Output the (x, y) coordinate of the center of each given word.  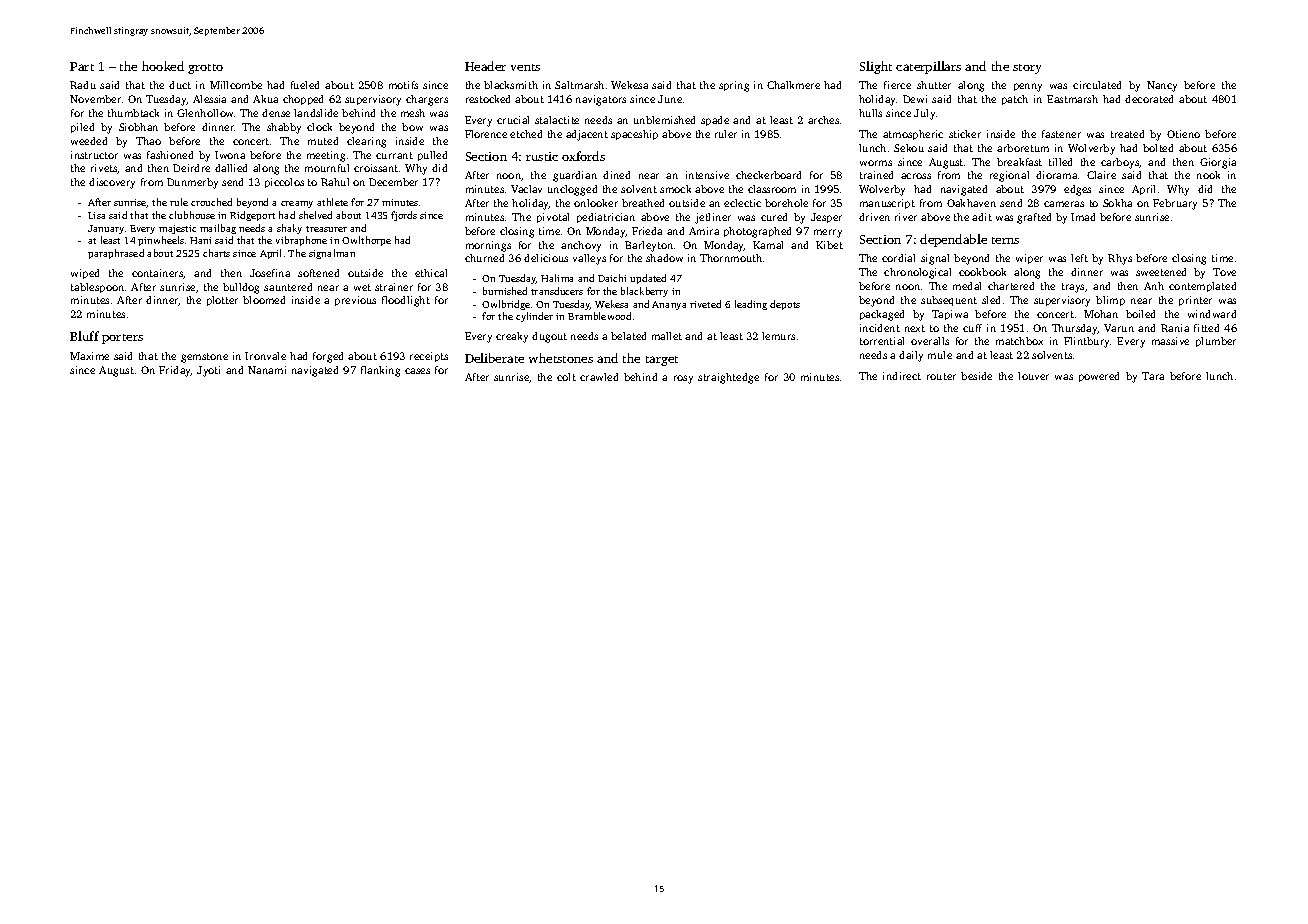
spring (734, 86)
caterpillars (928, 67)
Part (82, 66)
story (1027, 69)
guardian (575, 176)
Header (485, 66)
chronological (917, 273)
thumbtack (133, 113)
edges (1077, 190)
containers (158, 274)
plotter (222, 301)
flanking (380, 371)
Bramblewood (599, 316)
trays (1073, 288)
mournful (327, 168)
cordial (898, 258)
